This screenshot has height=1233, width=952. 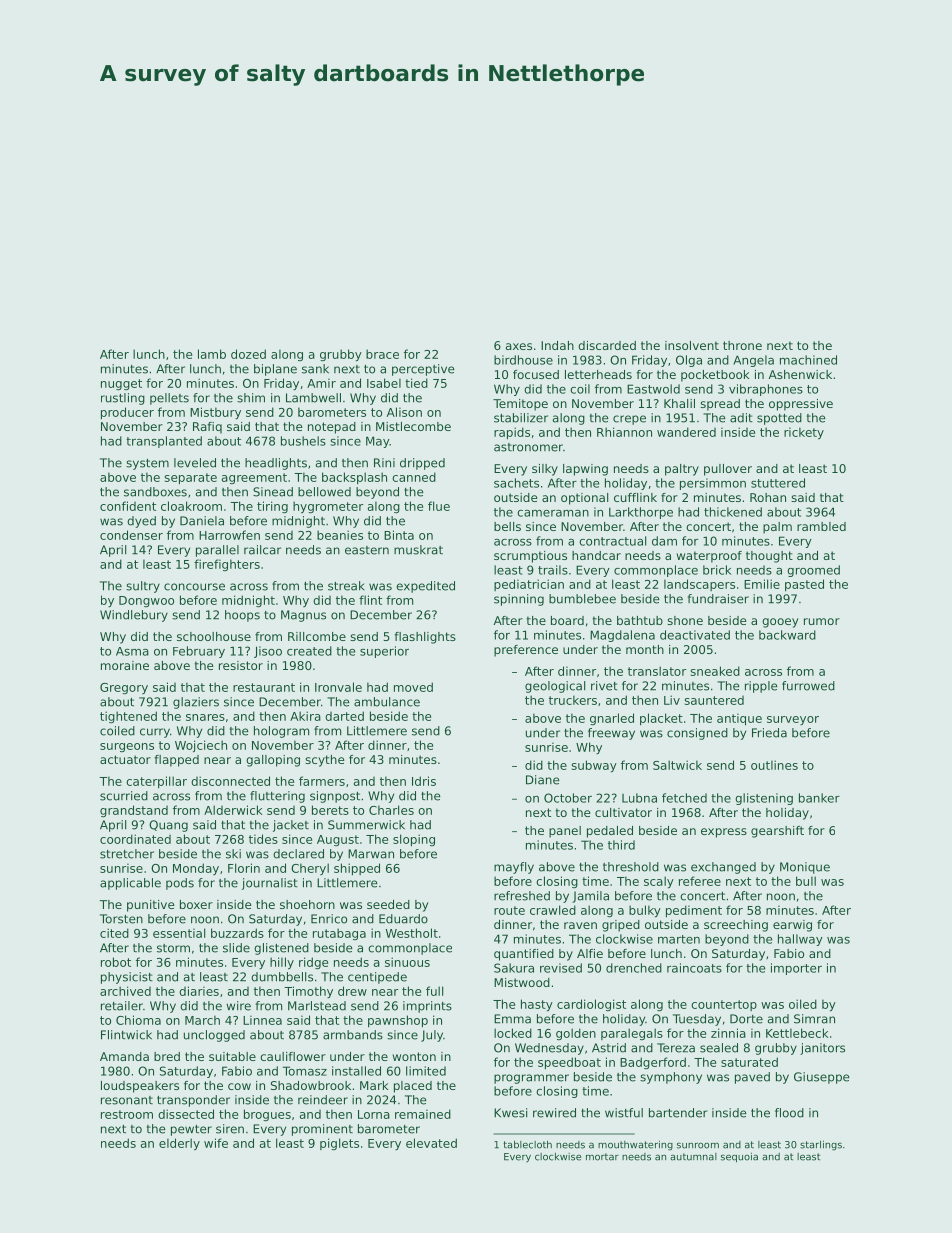 I want to click on waterproof, so click(x=709, y=557).
